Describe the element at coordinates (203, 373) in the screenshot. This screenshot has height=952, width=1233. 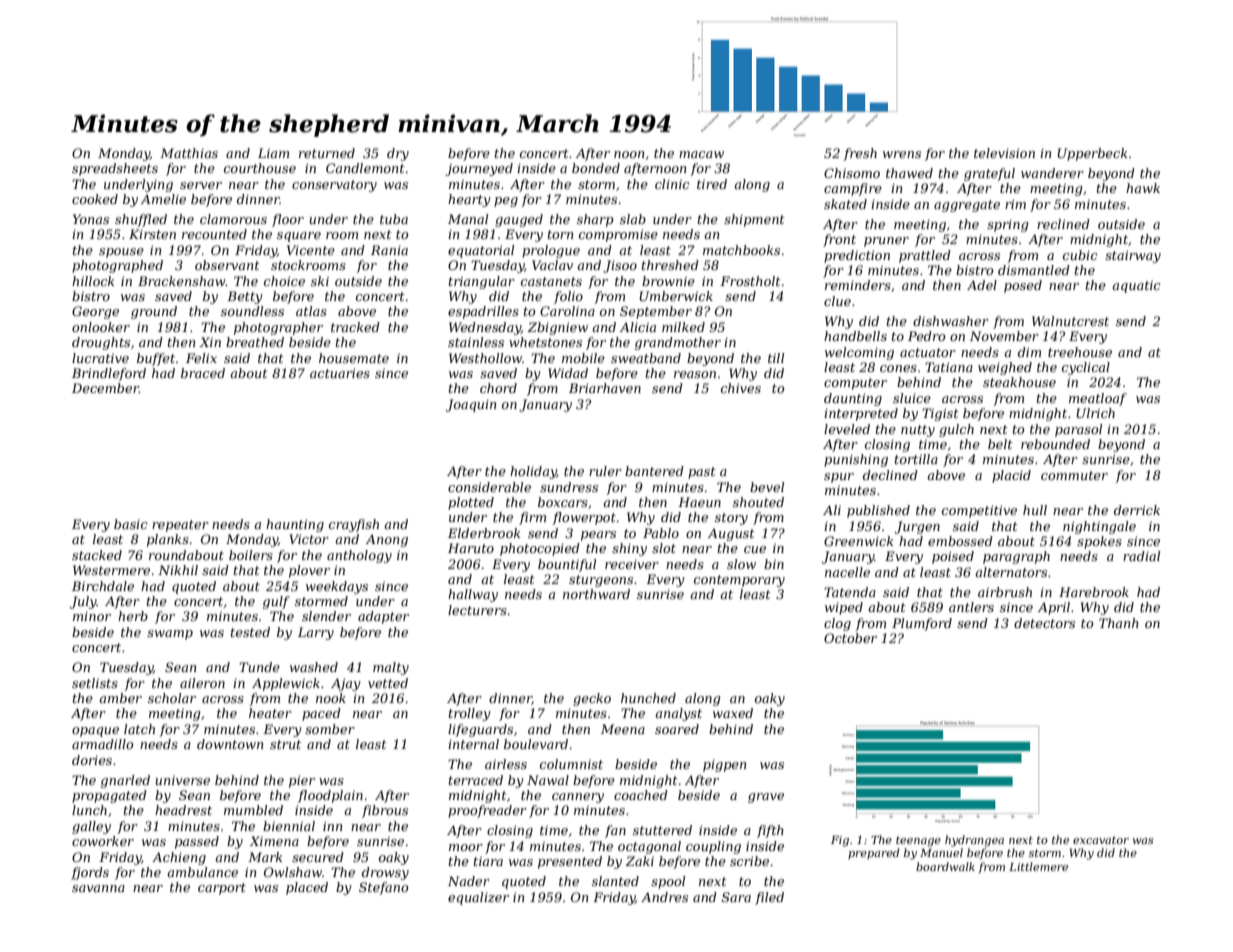
I see `braced` at that location.
